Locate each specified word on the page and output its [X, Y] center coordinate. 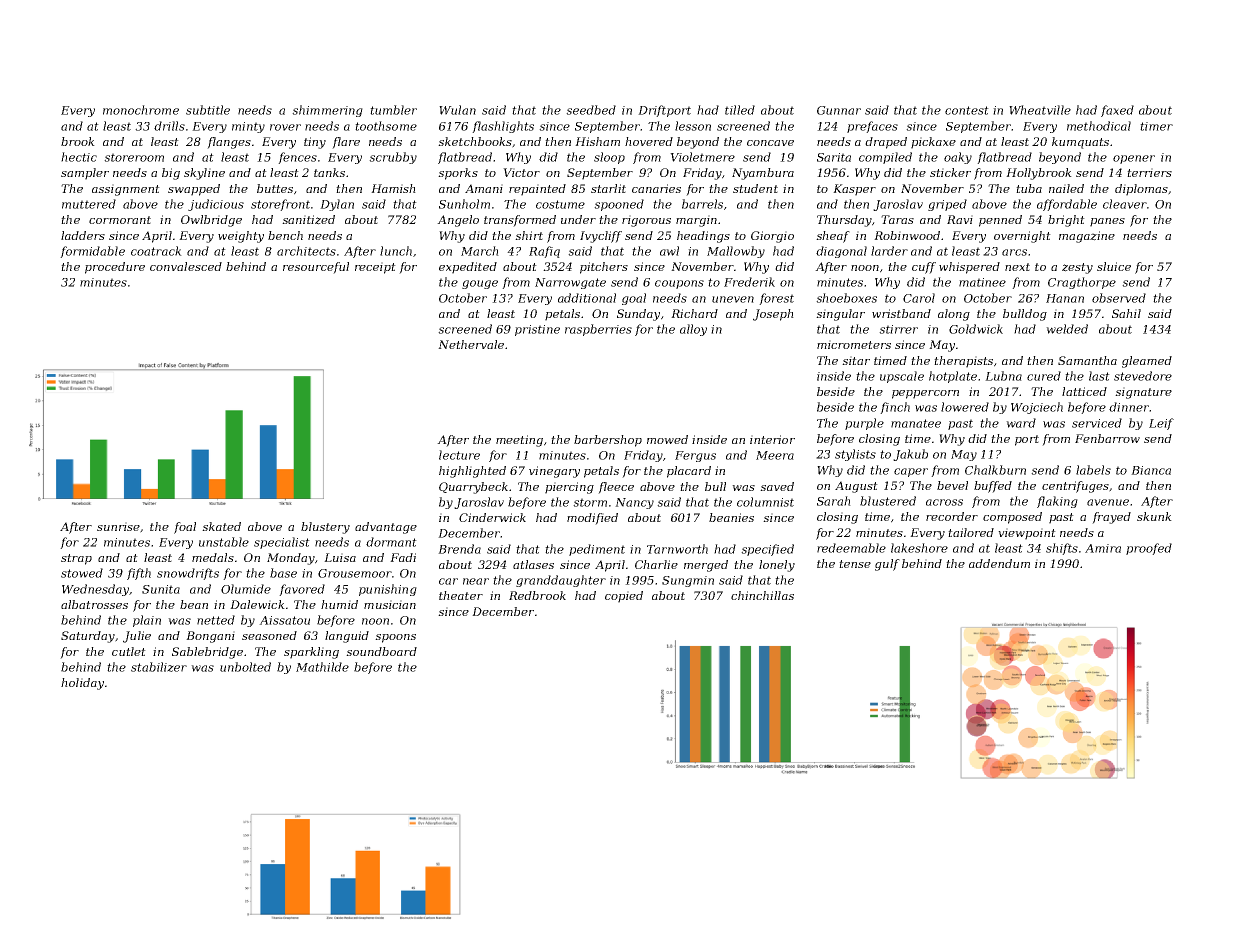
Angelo [458, 221]
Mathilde [322, 667]
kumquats [1080, 143]
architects [306, 251]
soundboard [381, 651]
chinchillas [762, 595]
